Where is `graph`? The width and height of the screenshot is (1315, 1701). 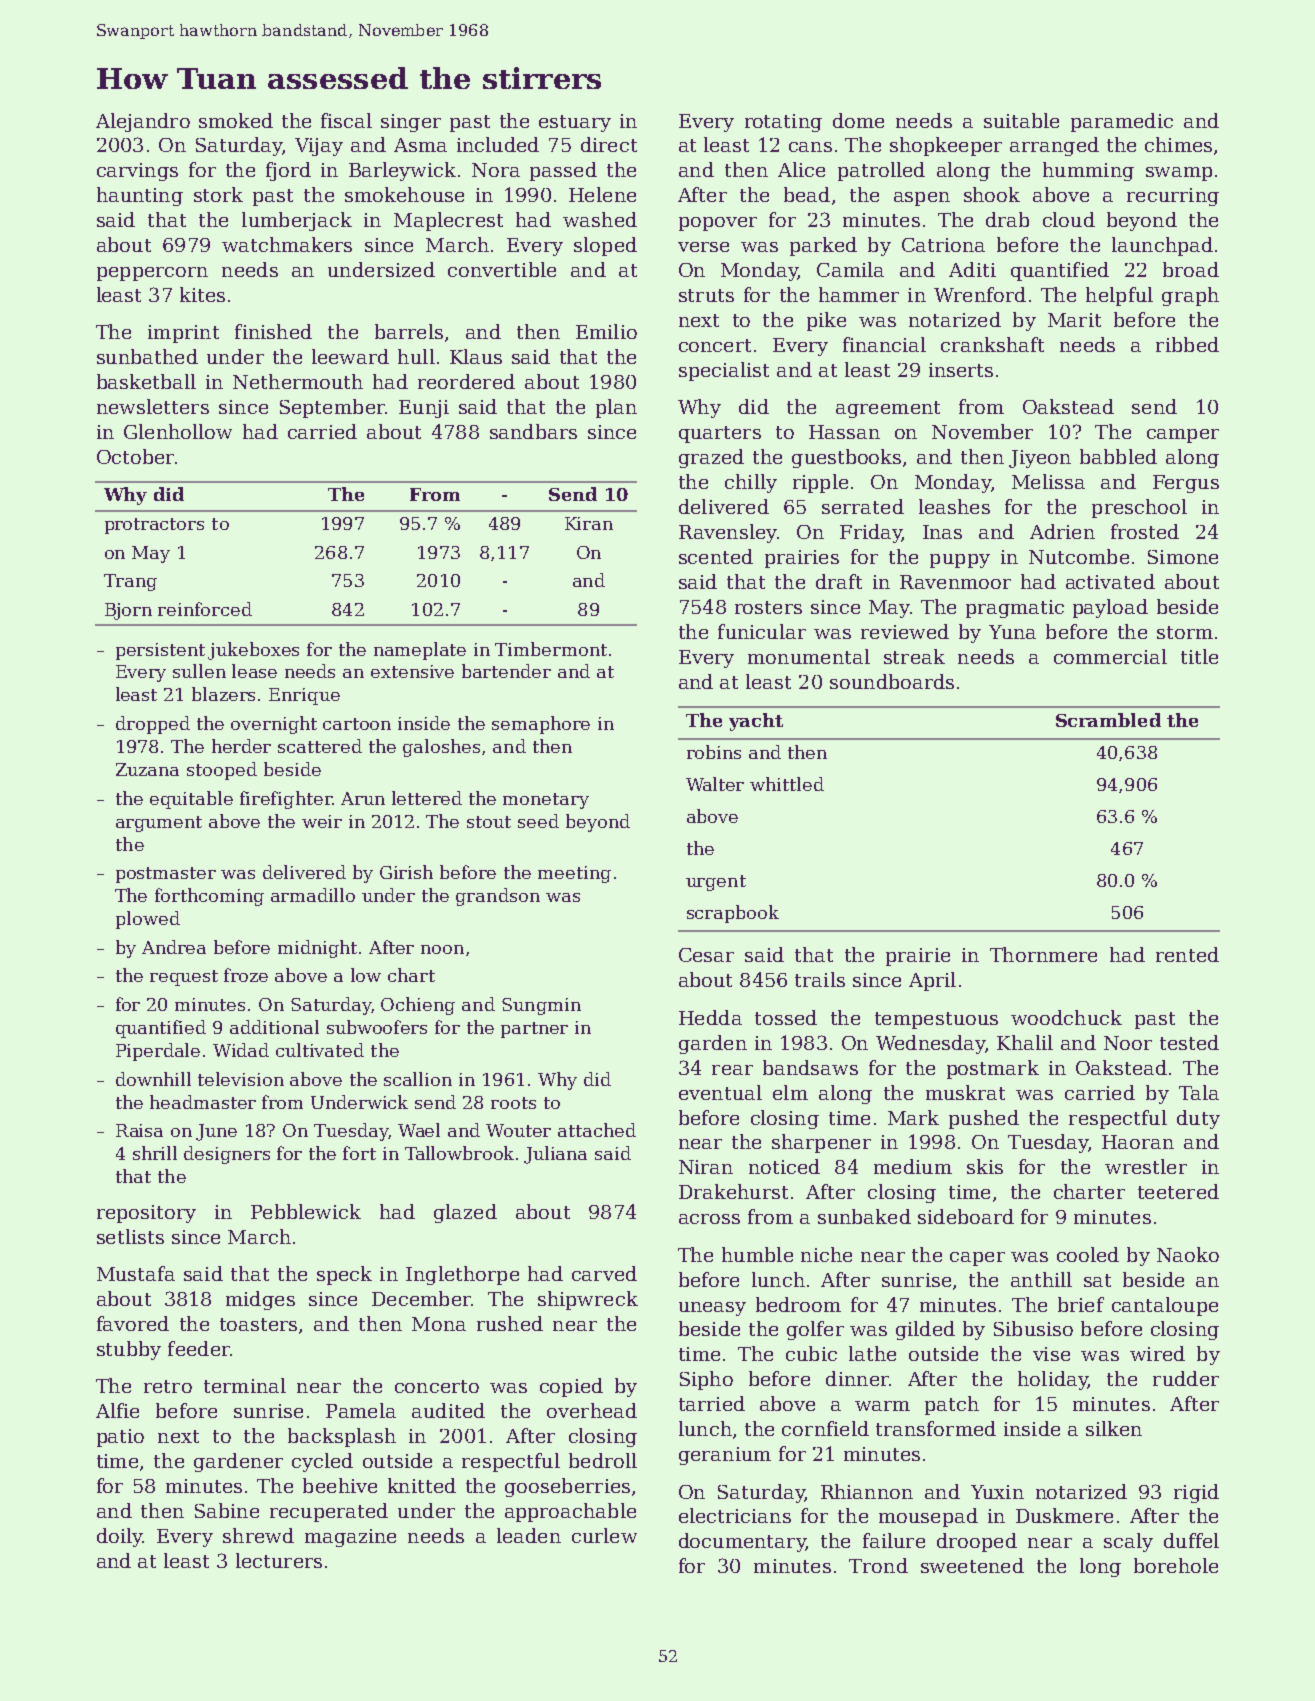 graph is located at coordinates (1190, 296).
